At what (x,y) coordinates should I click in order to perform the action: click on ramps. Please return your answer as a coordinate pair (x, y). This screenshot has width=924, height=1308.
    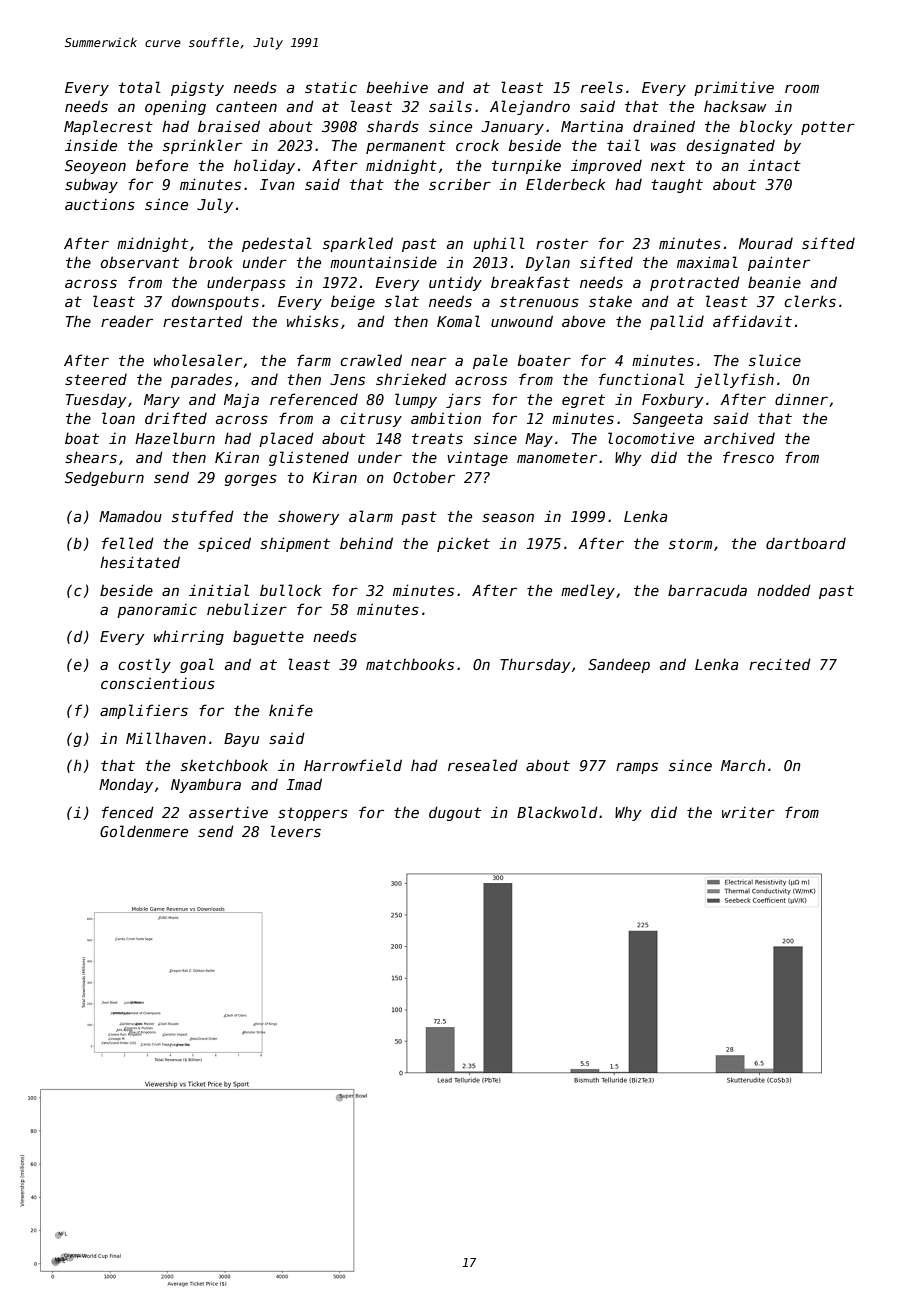
    Looking at the image, I should click on (637, 768).
